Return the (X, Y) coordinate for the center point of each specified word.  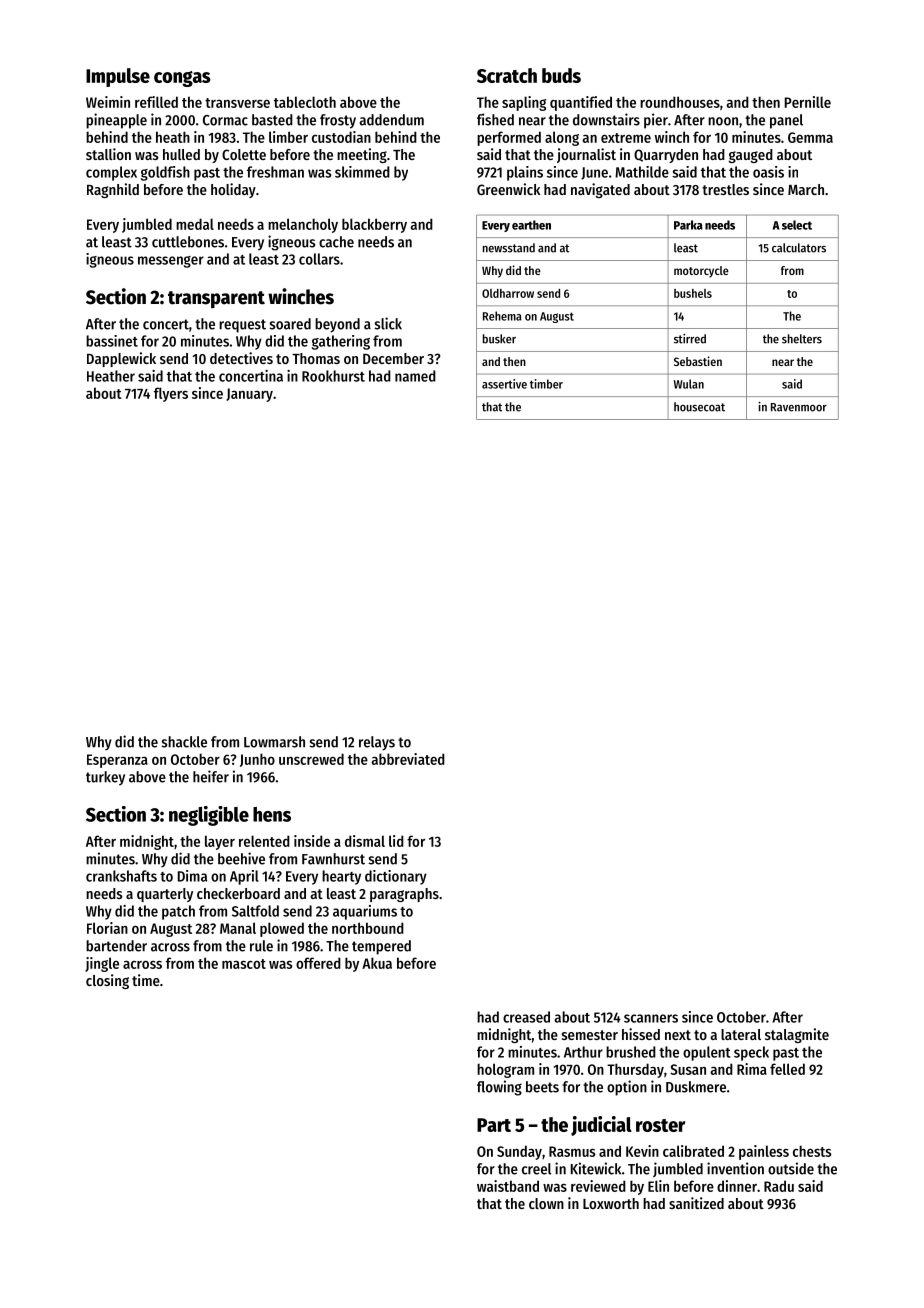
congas (182, 79)
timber (546, 384)
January (249, 395)
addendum (392, 120)
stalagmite (797, 1035)
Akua (377, 963)
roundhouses (680, 102)
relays (377, 743)
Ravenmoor (799, 407)
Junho (257, 760)
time (146, 980)
